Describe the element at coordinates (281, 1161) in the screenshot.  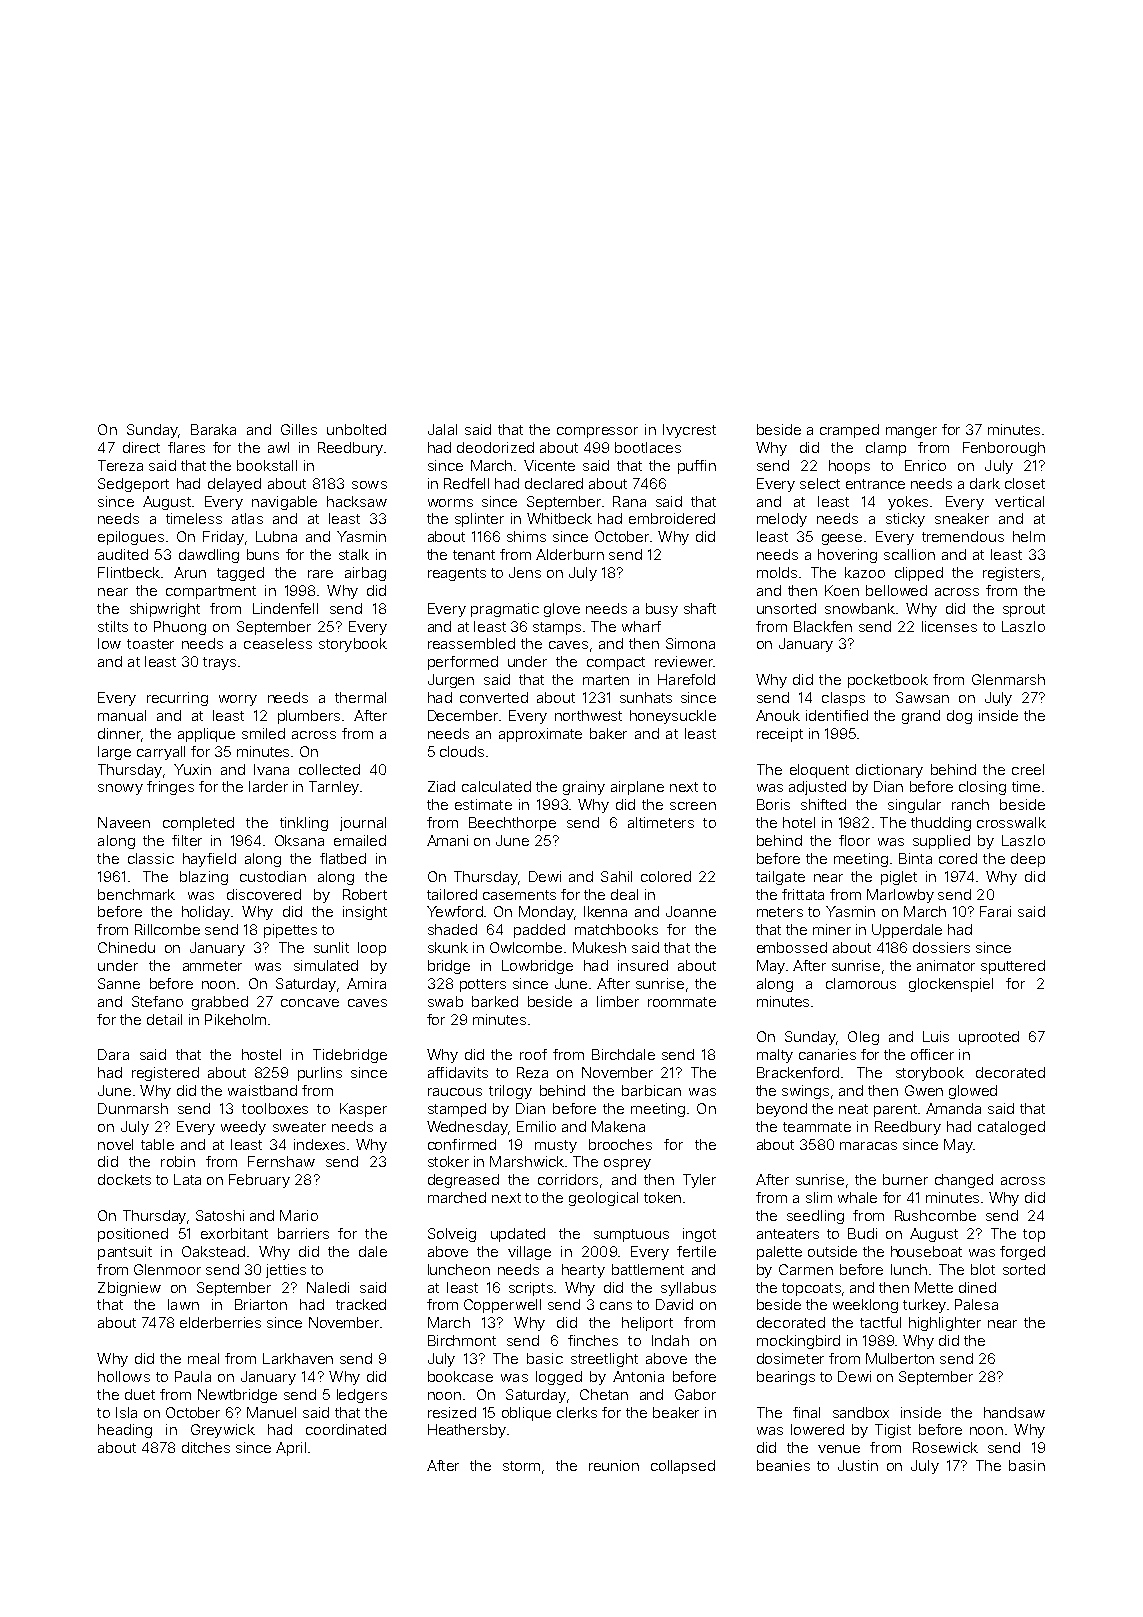
I see `Fernshaw` at that location.
